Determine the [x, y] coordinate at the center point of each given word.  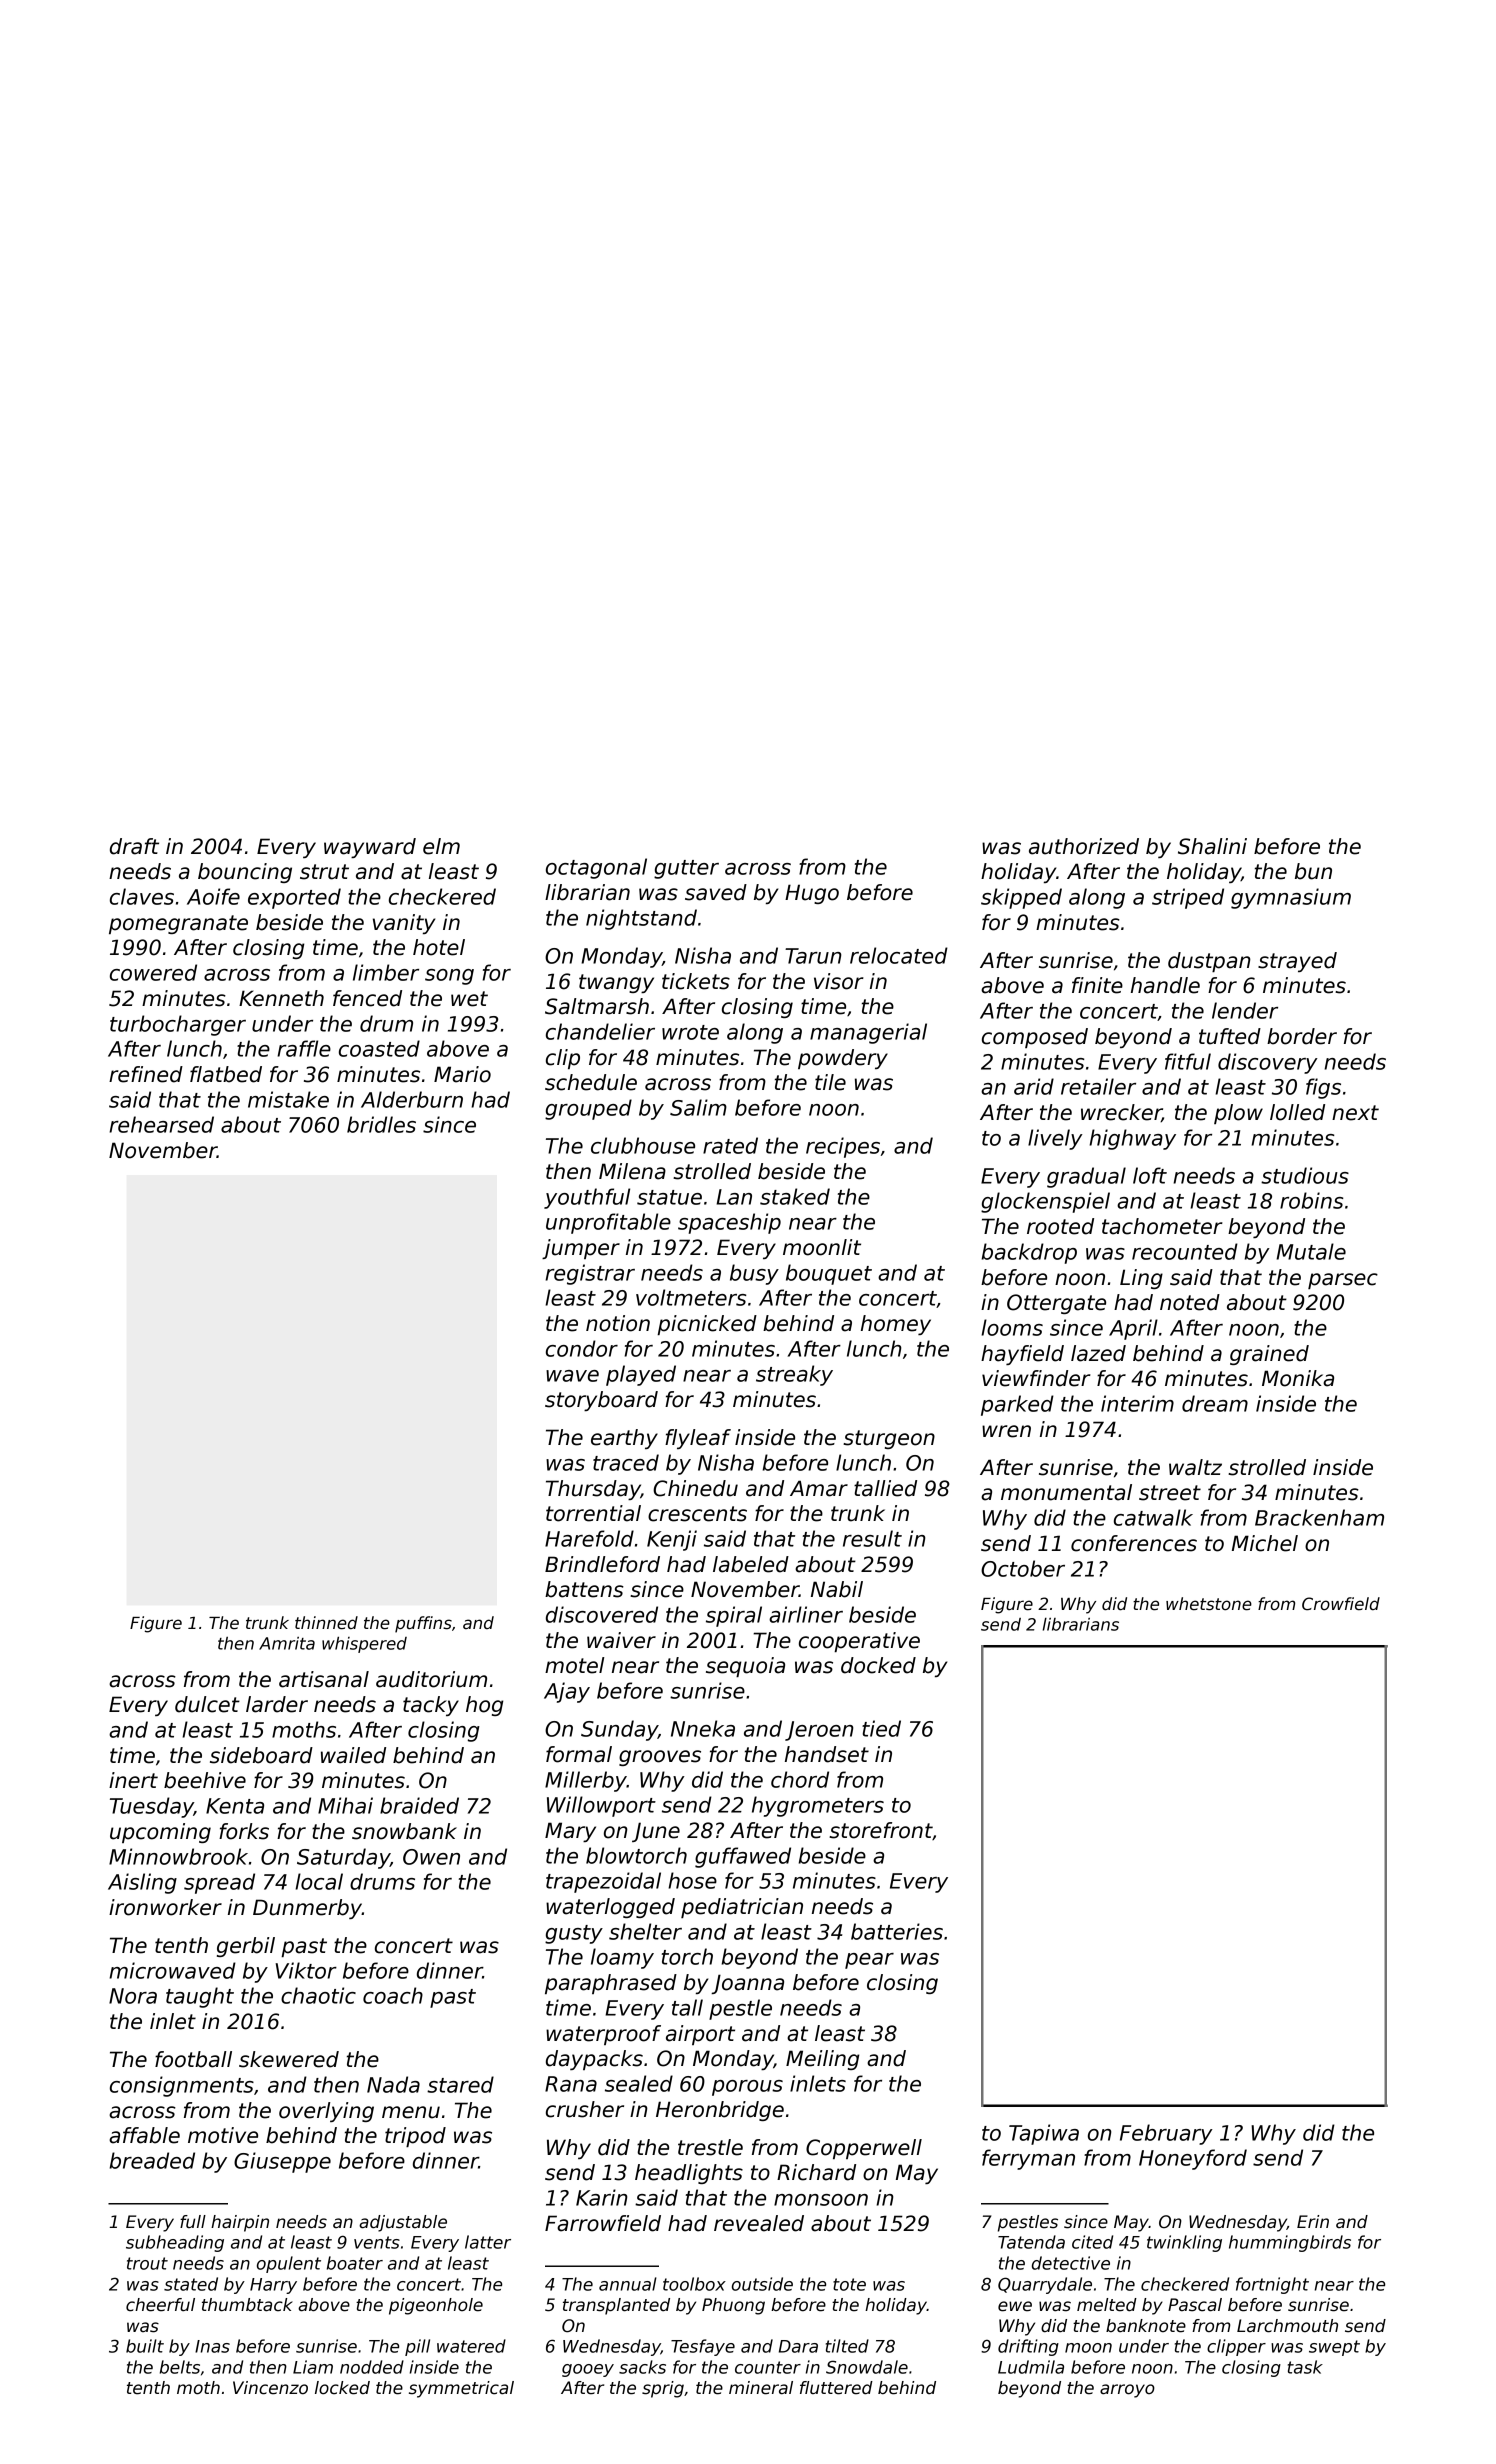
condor [582, 1348]
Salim [698, 1107]
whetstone [1209, 1604]
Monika [1298, 1378]
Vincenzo [270, 2388]
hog [484, 1706]
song [449, 977]
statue [669, 1197]
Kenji [672, 1540]
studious [1305, 1175]
